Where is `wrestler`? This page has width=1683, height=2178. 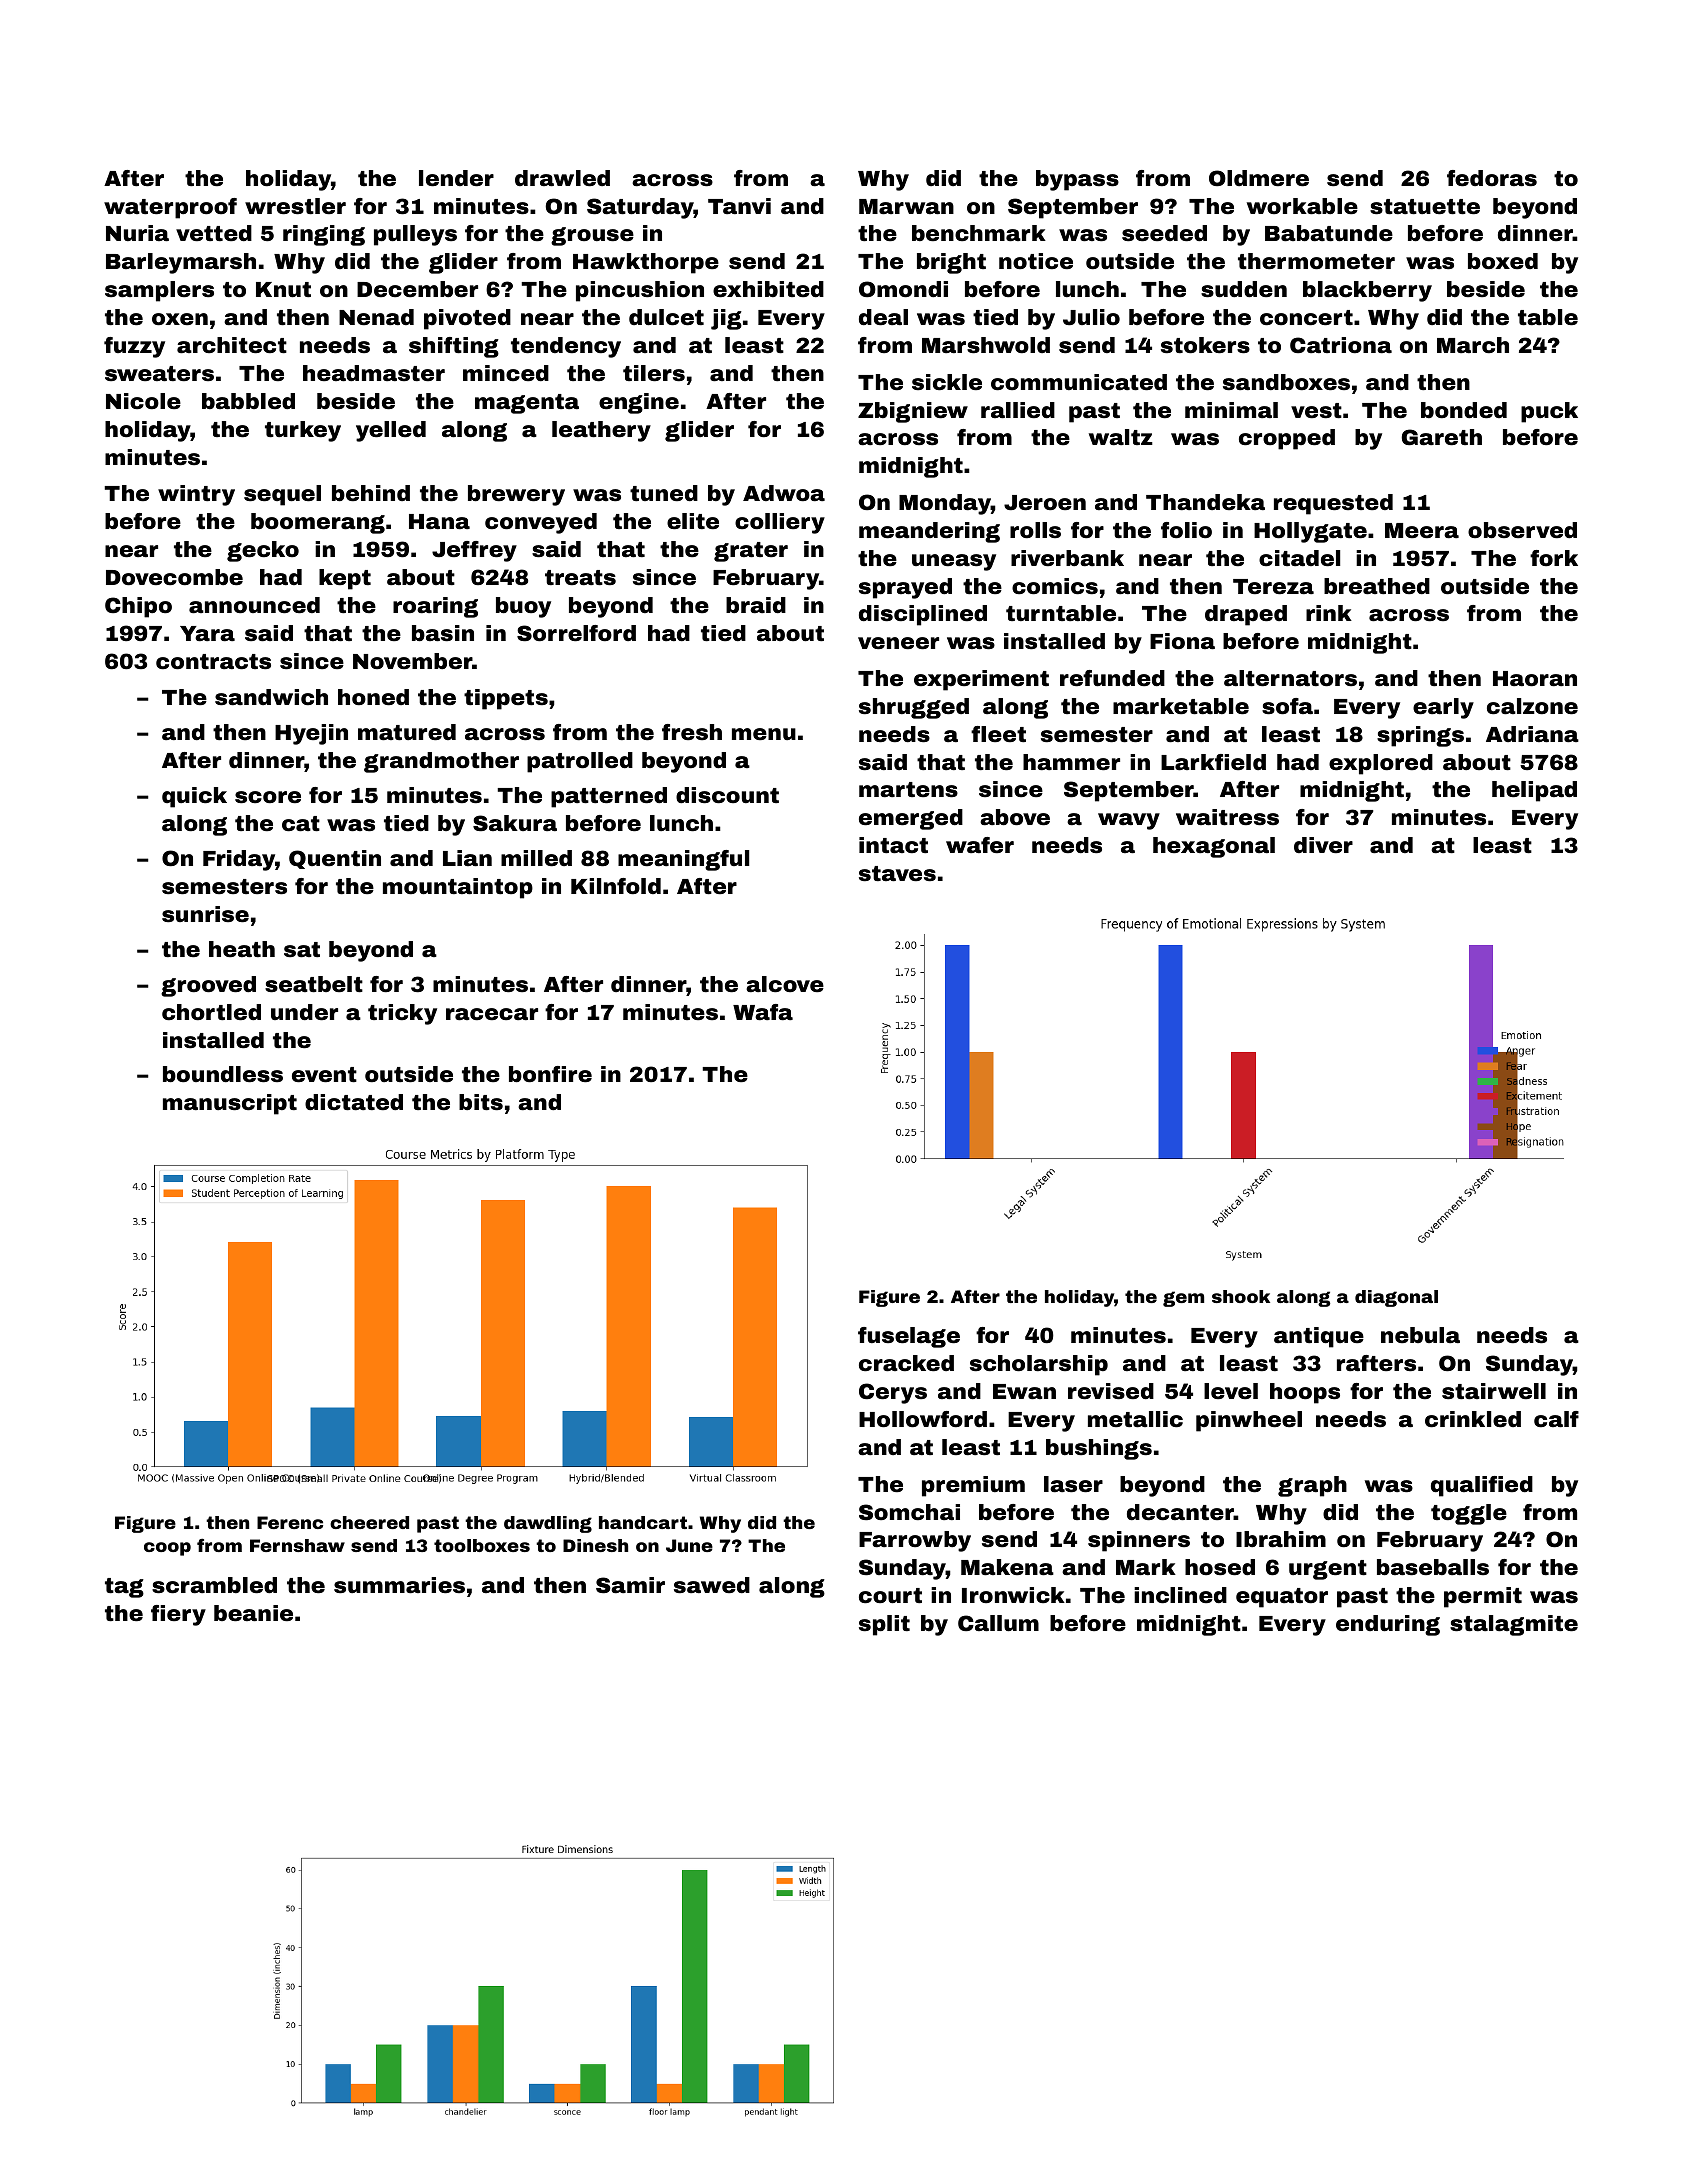
wrestler is located at coordinates (295, 206).
